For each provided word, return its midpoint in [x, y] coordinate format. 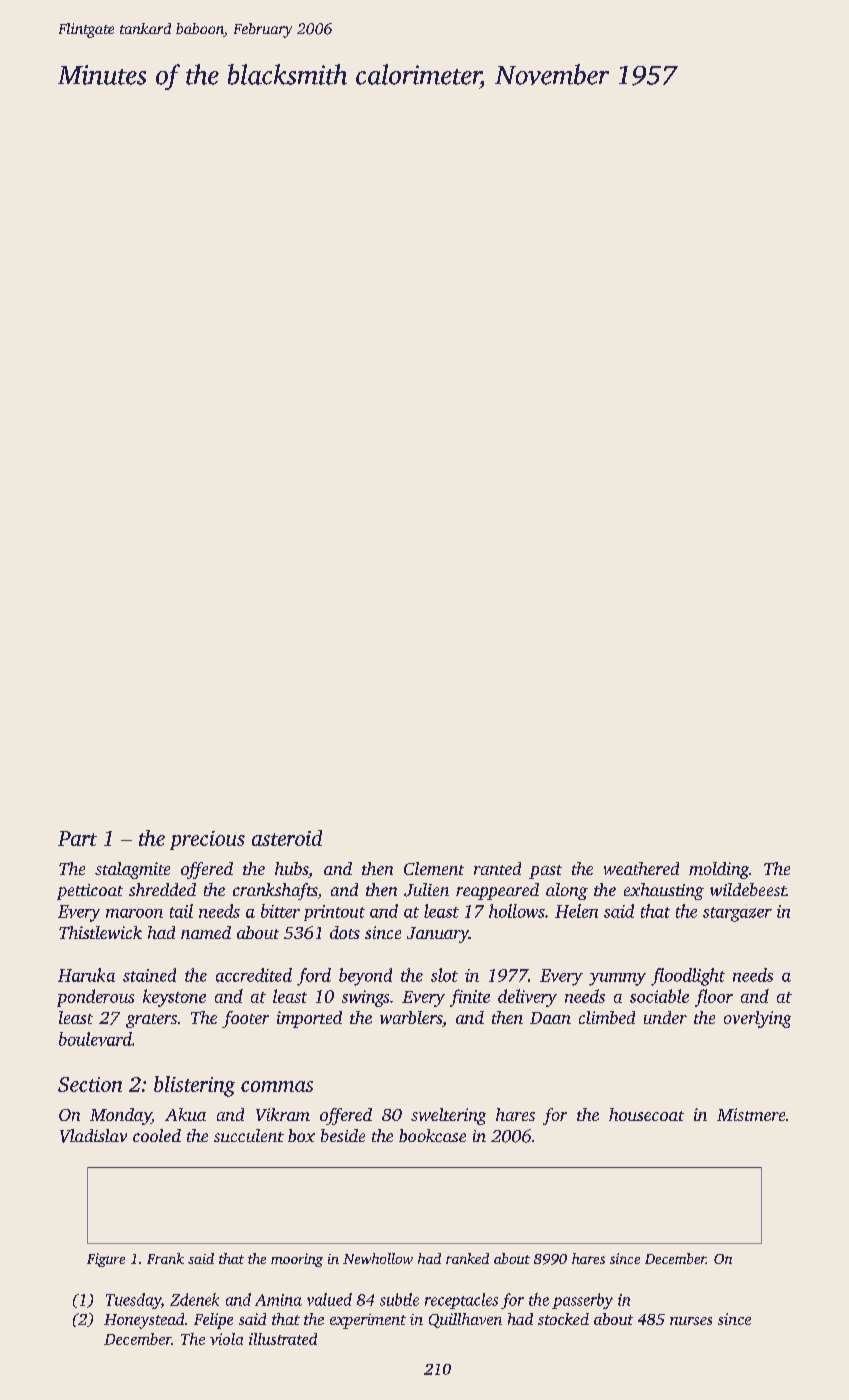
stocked [563, 1319]
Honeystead [144, 1321]
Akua [185, 1114]
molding [719, 870]
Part [77, 838]
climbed [607, 1017]
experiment [368, 1321]
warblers [411, 1017]
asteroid [287, 838]
